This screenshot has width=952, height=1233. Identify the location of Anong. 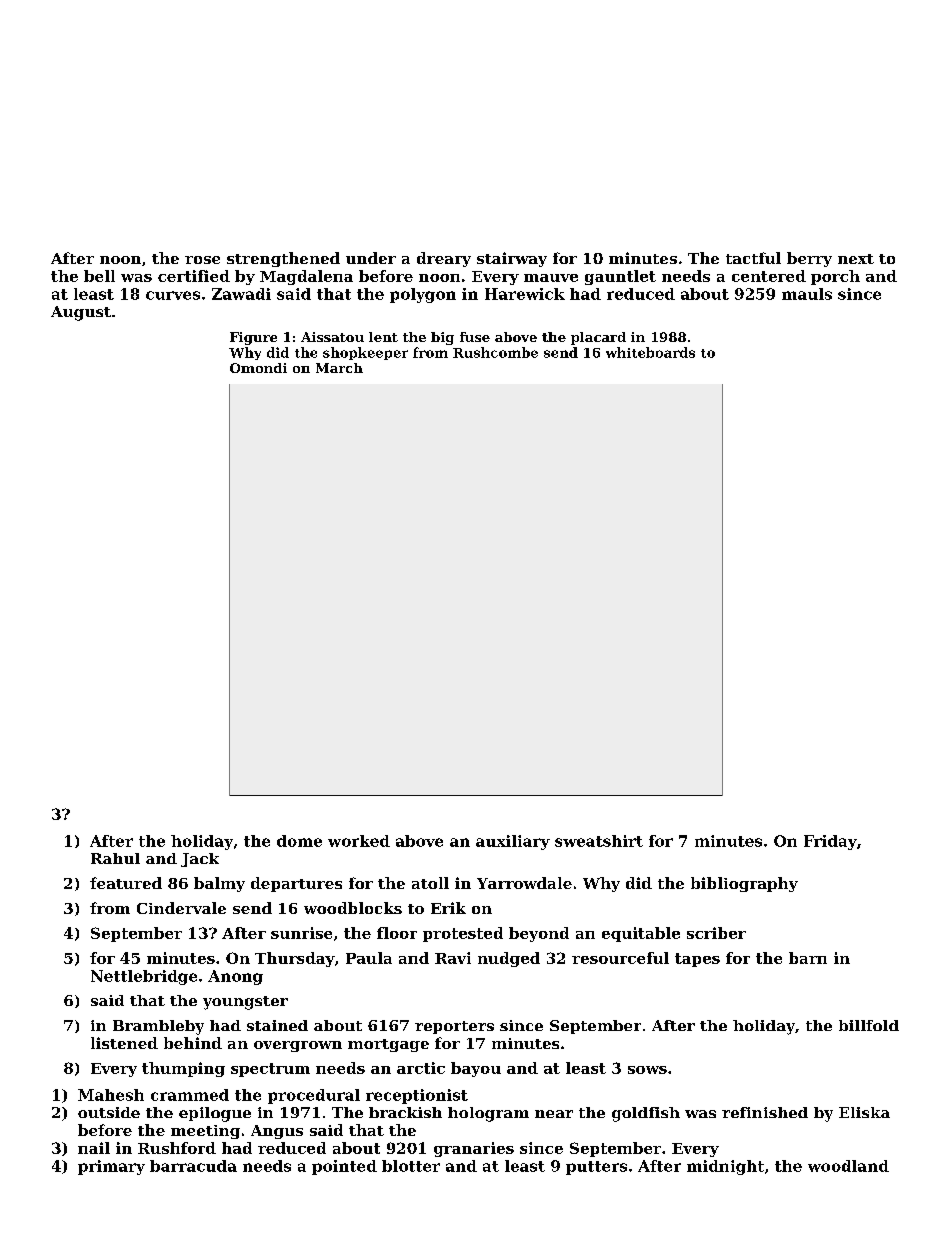
(235, 977).
